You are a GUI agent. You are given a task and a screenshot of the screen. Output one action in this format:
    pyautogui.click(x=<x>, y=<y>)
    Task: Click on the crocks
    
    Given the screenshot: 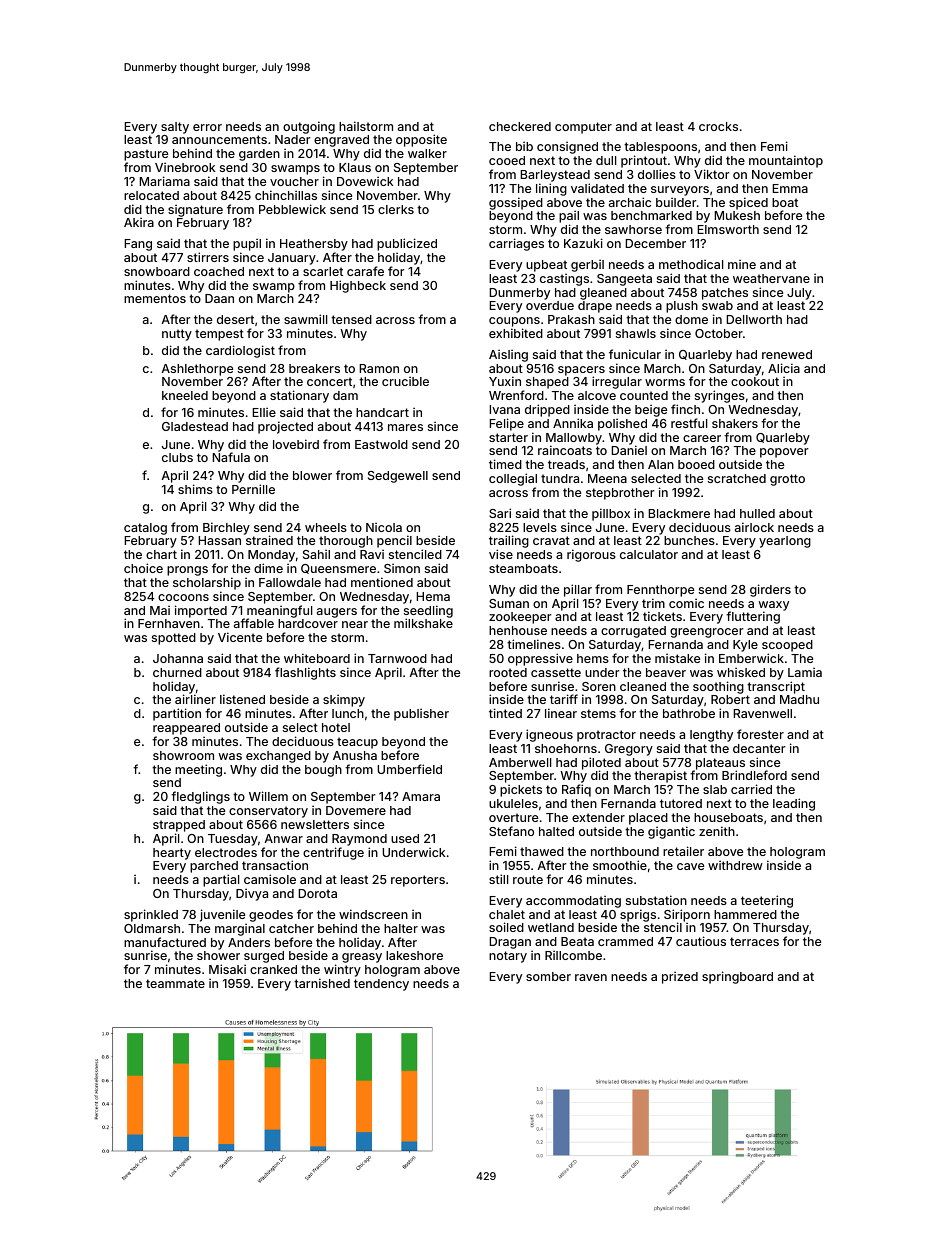 What is the action you would take?
    pyautogui.click(x=718, y=126)
